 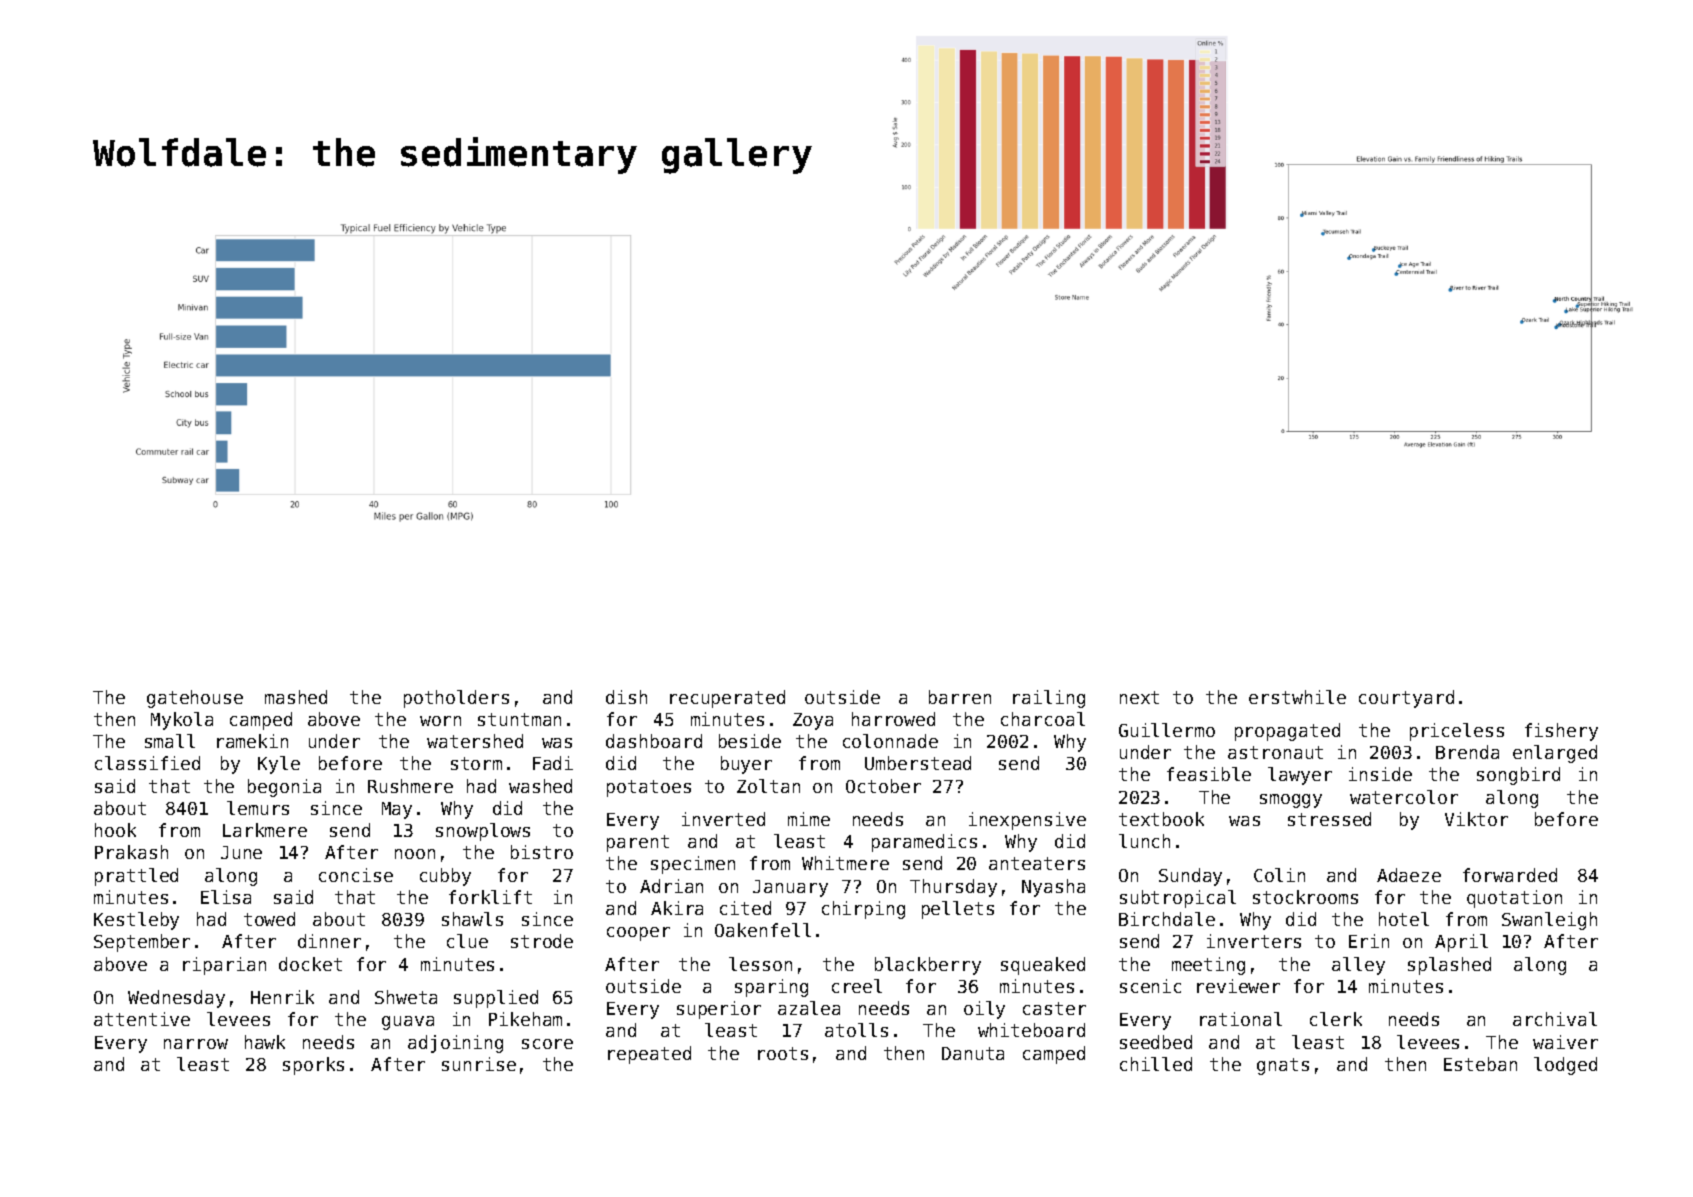 What do you see at coordinates (1291, 801) in the screenshot?
I see `smoggy` at bounding box center [1291, 801].
